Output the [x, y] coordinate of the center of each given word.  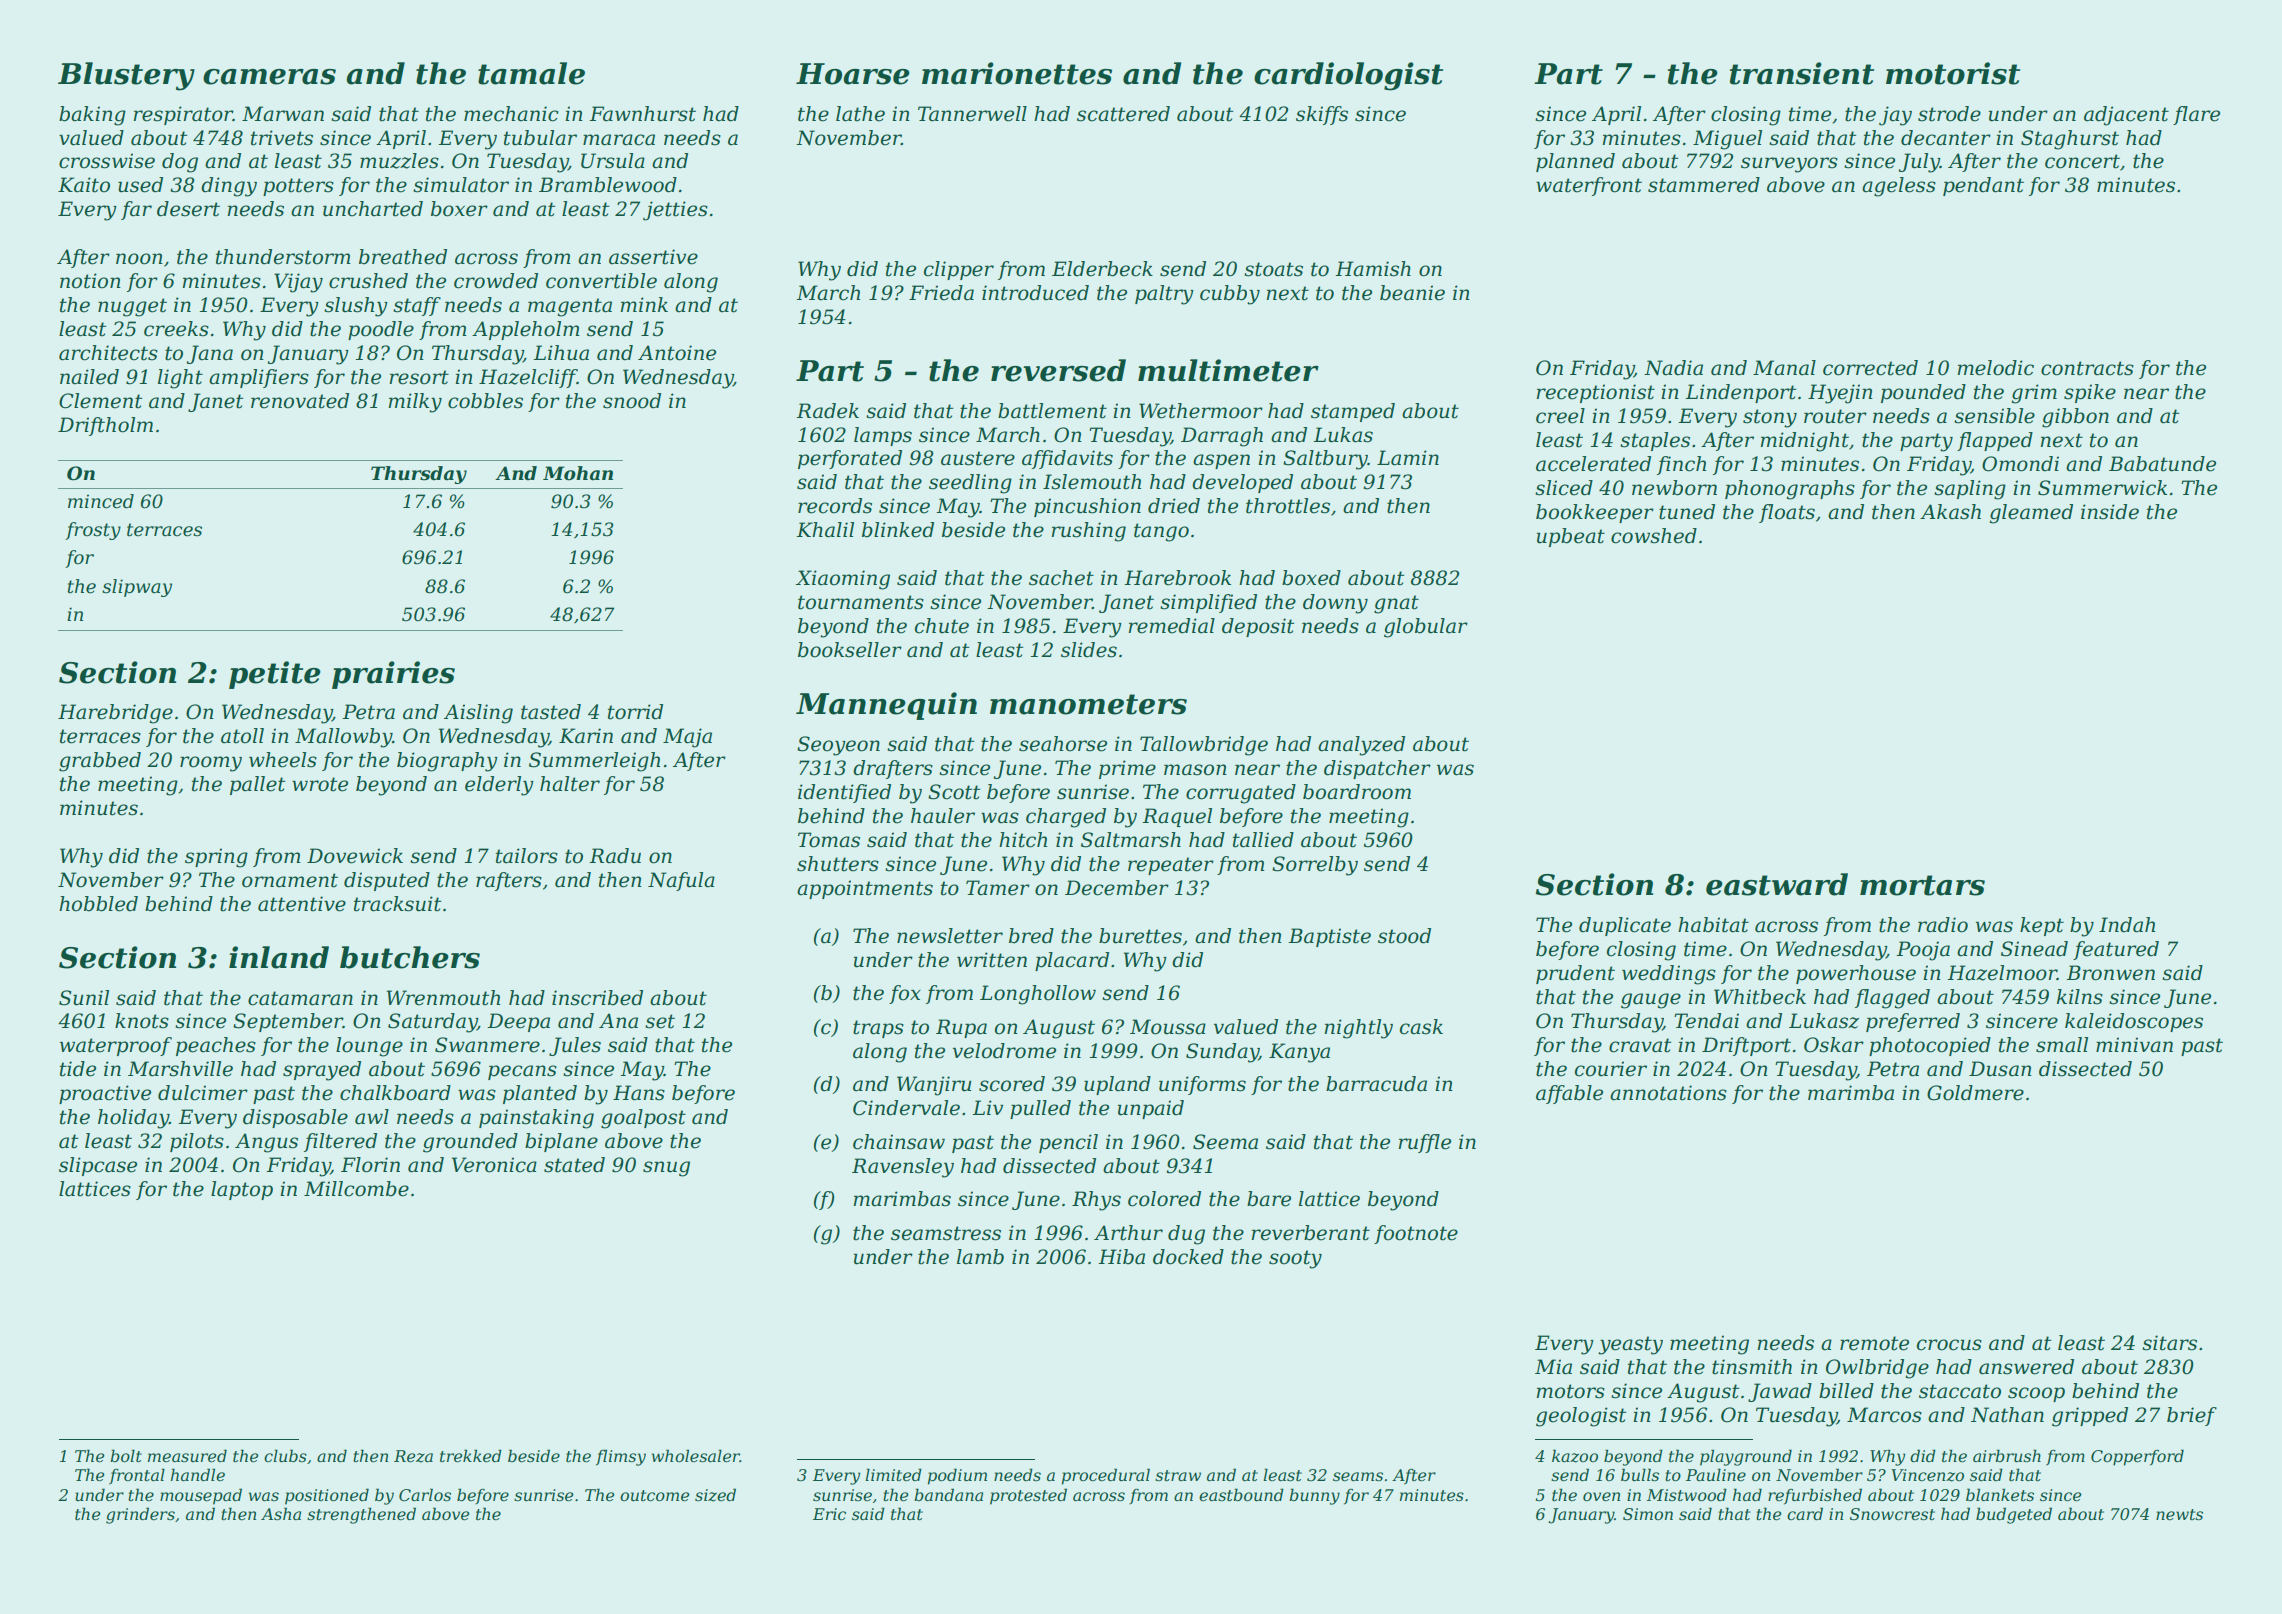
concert [2082, 161]
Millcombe [356, 1189]
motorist [1953, 73]
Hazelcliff [528, 378]
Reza [413, 1456]
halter [570, 784]
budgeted [2014, 1515]
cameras [269, 77]
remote [1874, 1343]
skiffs [1322, 115]
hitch [1023, 840]
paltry [1164, 295]
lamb [980, 1257]
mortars [1922, 885]
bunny [1314, 1496]
